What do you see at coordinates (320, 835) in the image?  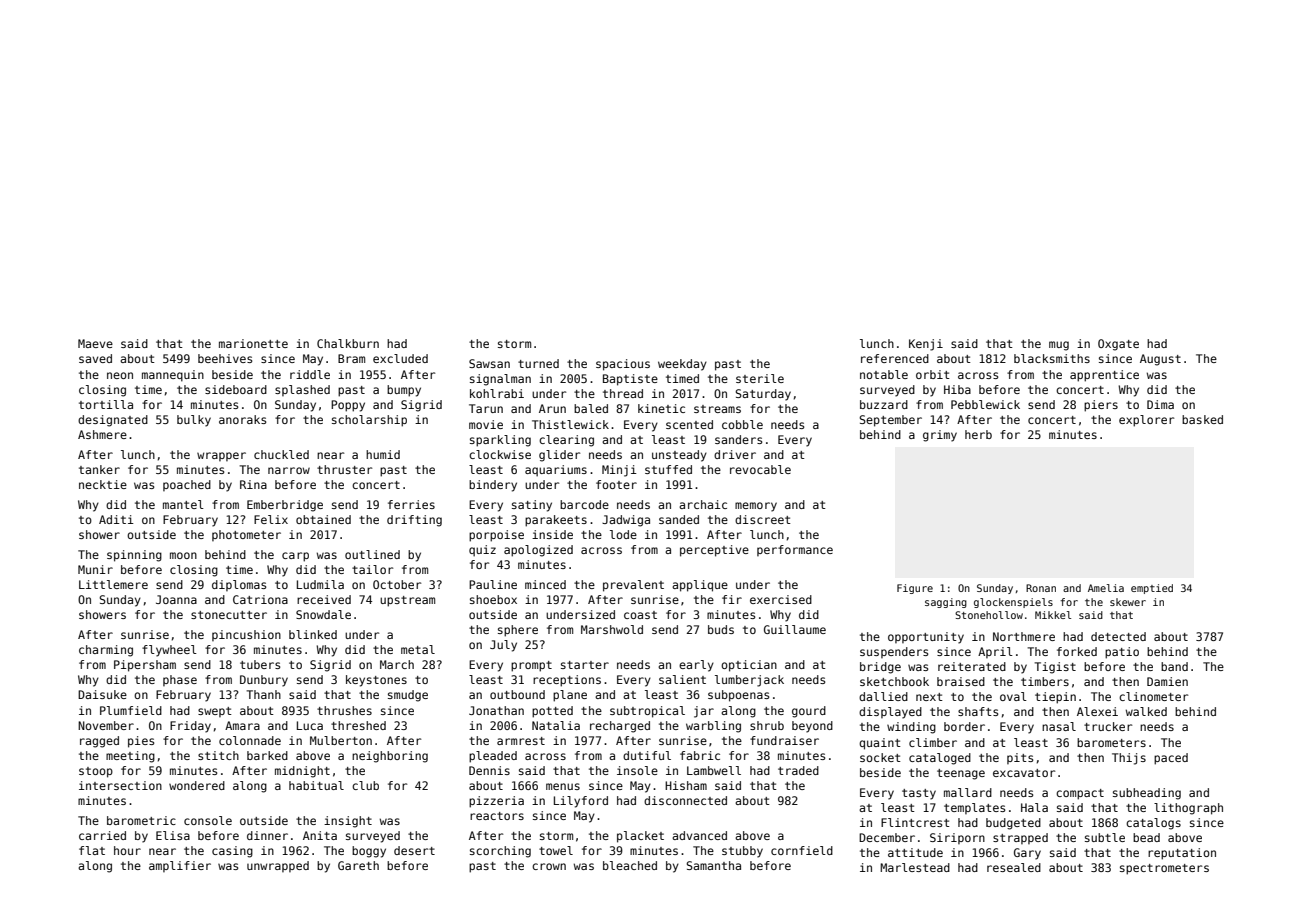 I see `Anita` at bounding box center [320, 835].
